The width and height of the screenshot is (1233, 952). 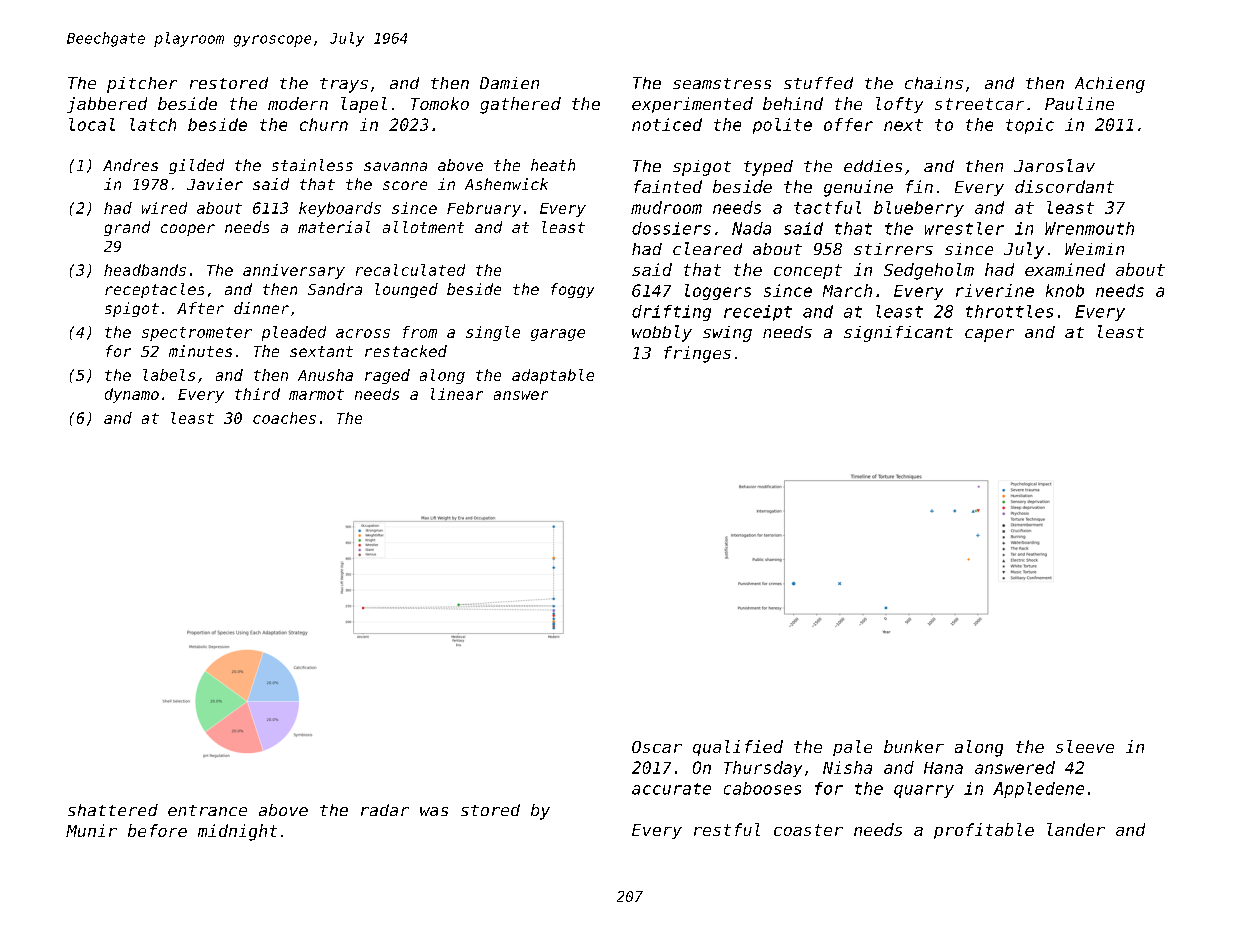 What do you see at coordinates (751, 228) in the screenshot?
I see `Nada` at bounding box center [751, 228].
